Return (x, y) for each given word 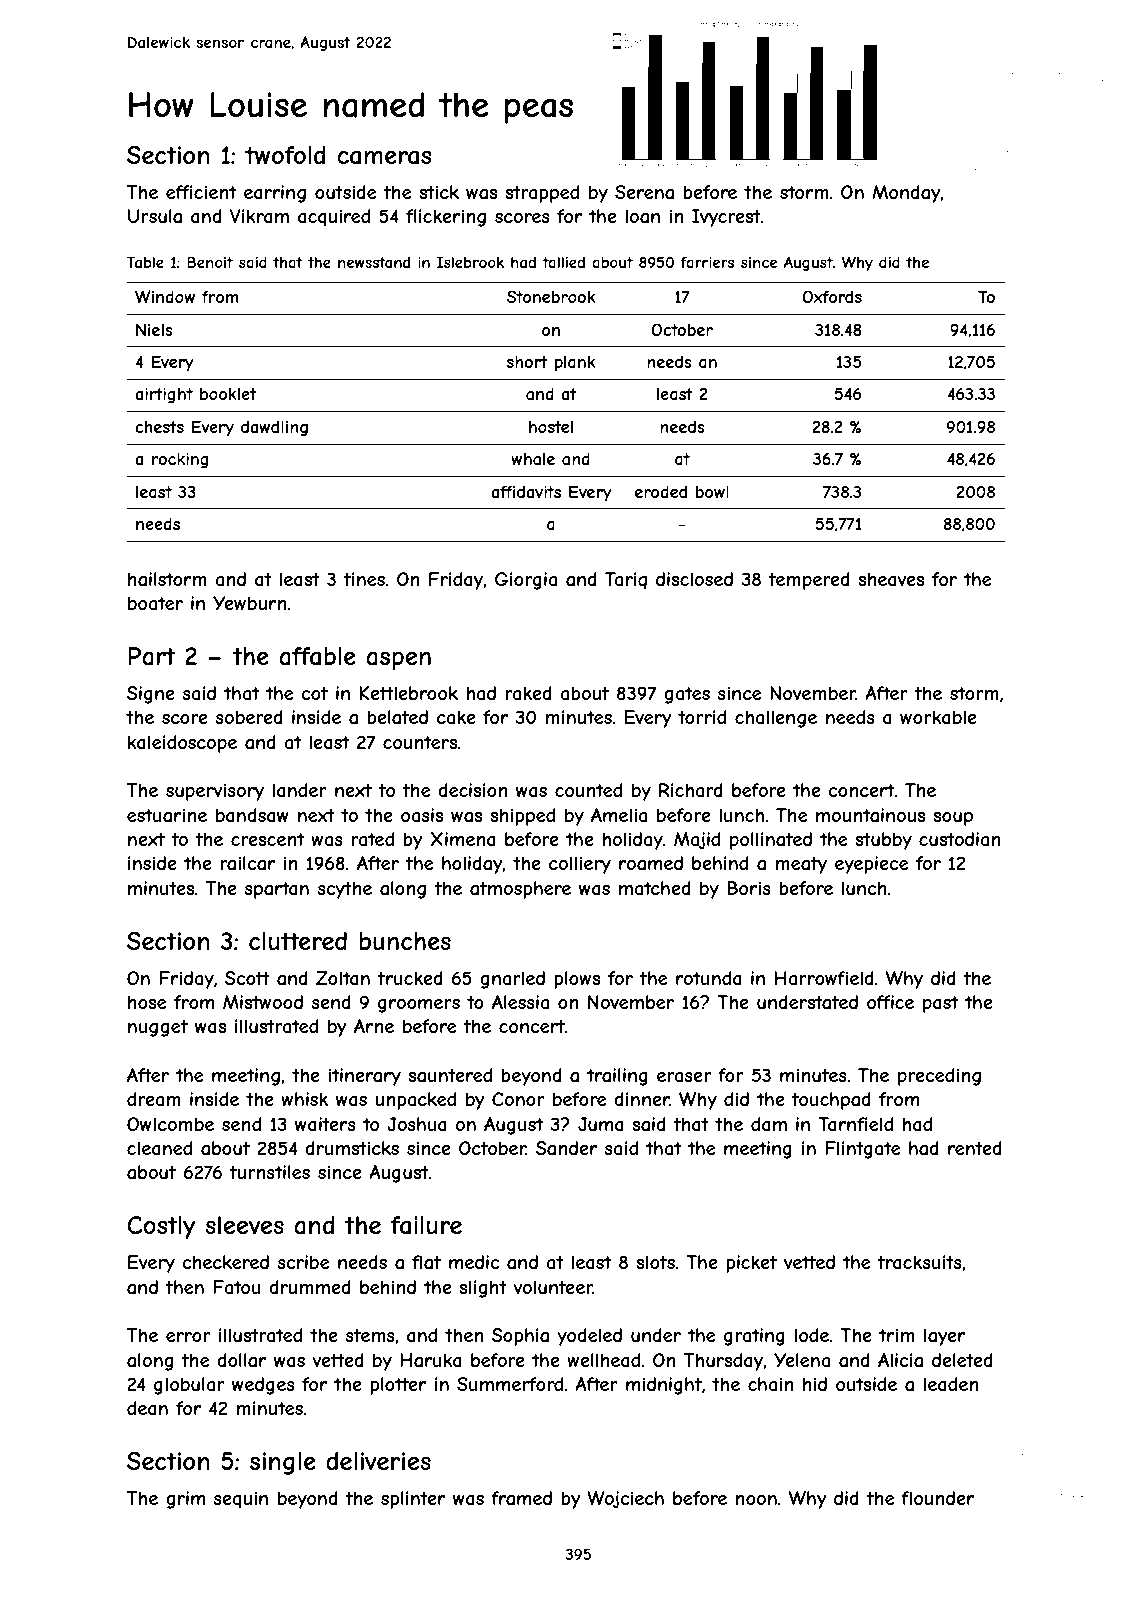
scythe (345, 890)
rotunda (709, 978)
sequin (241, 1500)
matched (655, 888)
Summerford (510, 1384)
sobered (249, 717)
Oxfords (832, 296)
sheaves (891, 579)
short (527, 362)
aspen (398, 661)
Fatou (236, 1287)
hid (815, 1384)
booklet (228, 394)
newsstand (374, 262)
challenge (776, 719)
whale (533, 459)
